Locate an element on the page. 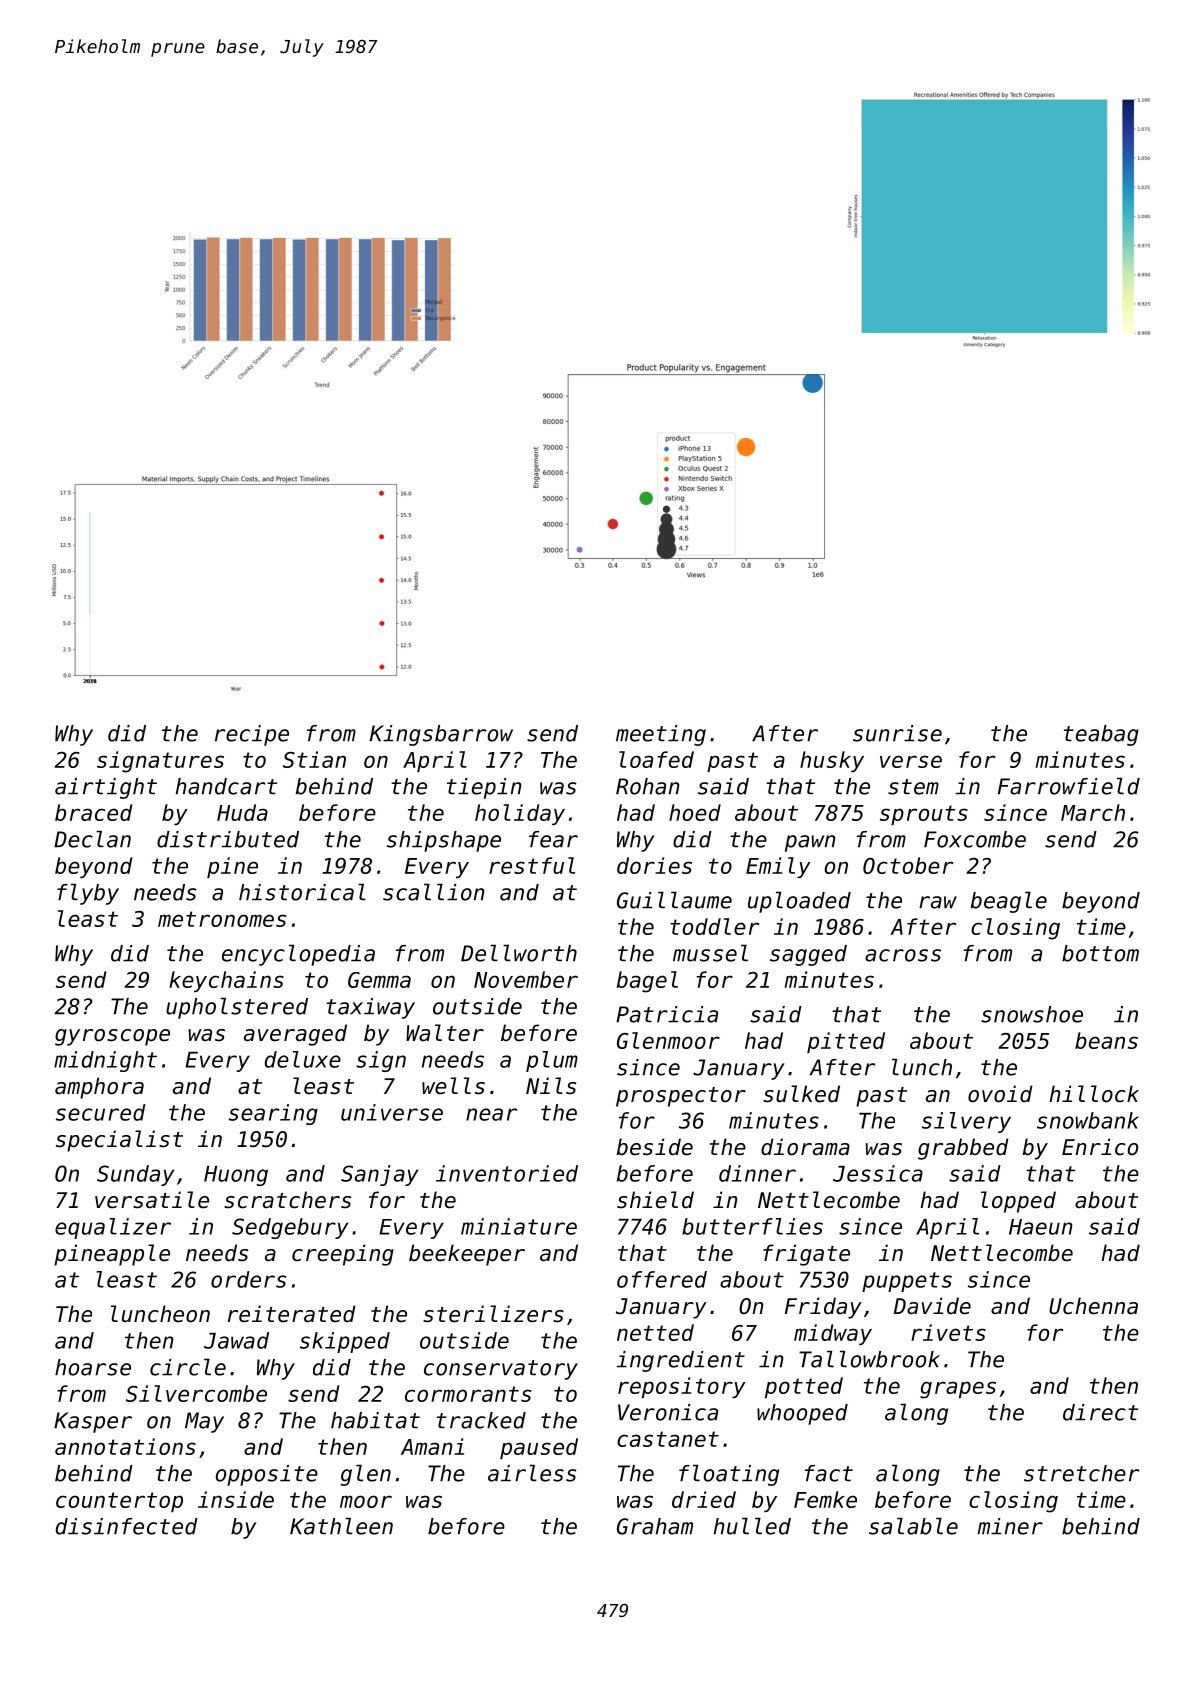  recipe is located at coordinates (252, 735).
